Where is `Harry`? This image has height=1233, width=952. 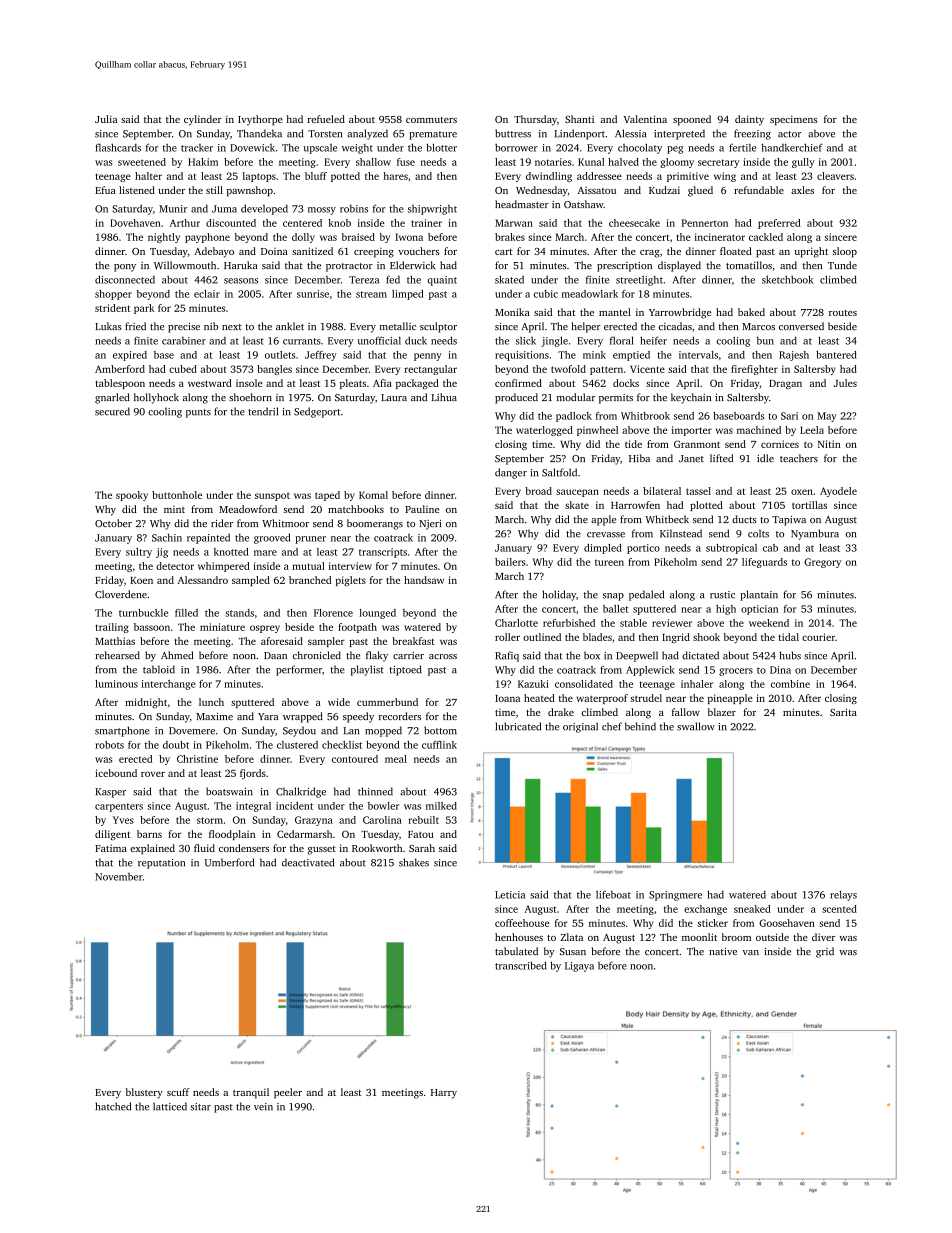
Harry is located at coordinates (444, 1094).
